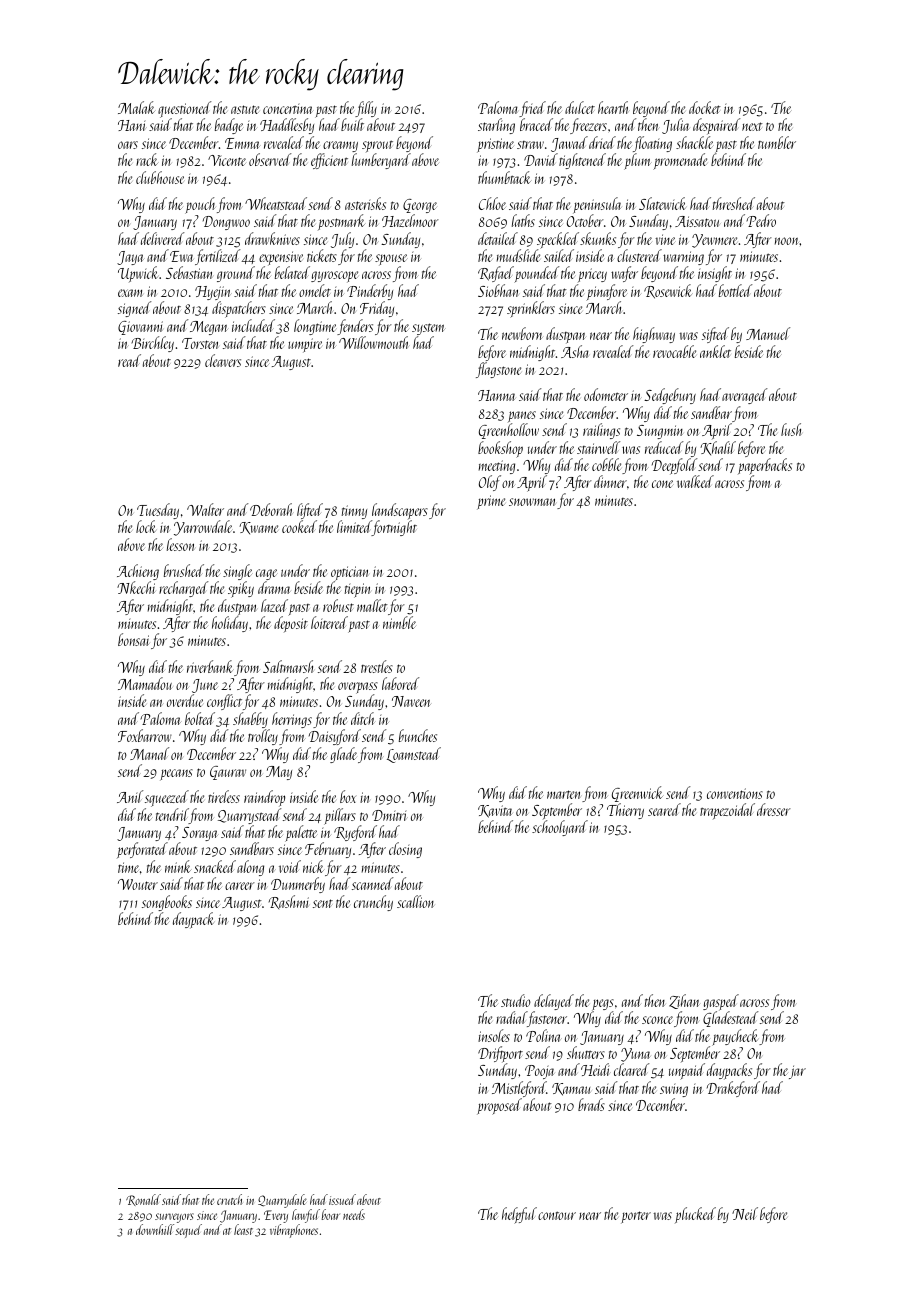  I want to click on trapezoidal, so click(727, 811).
